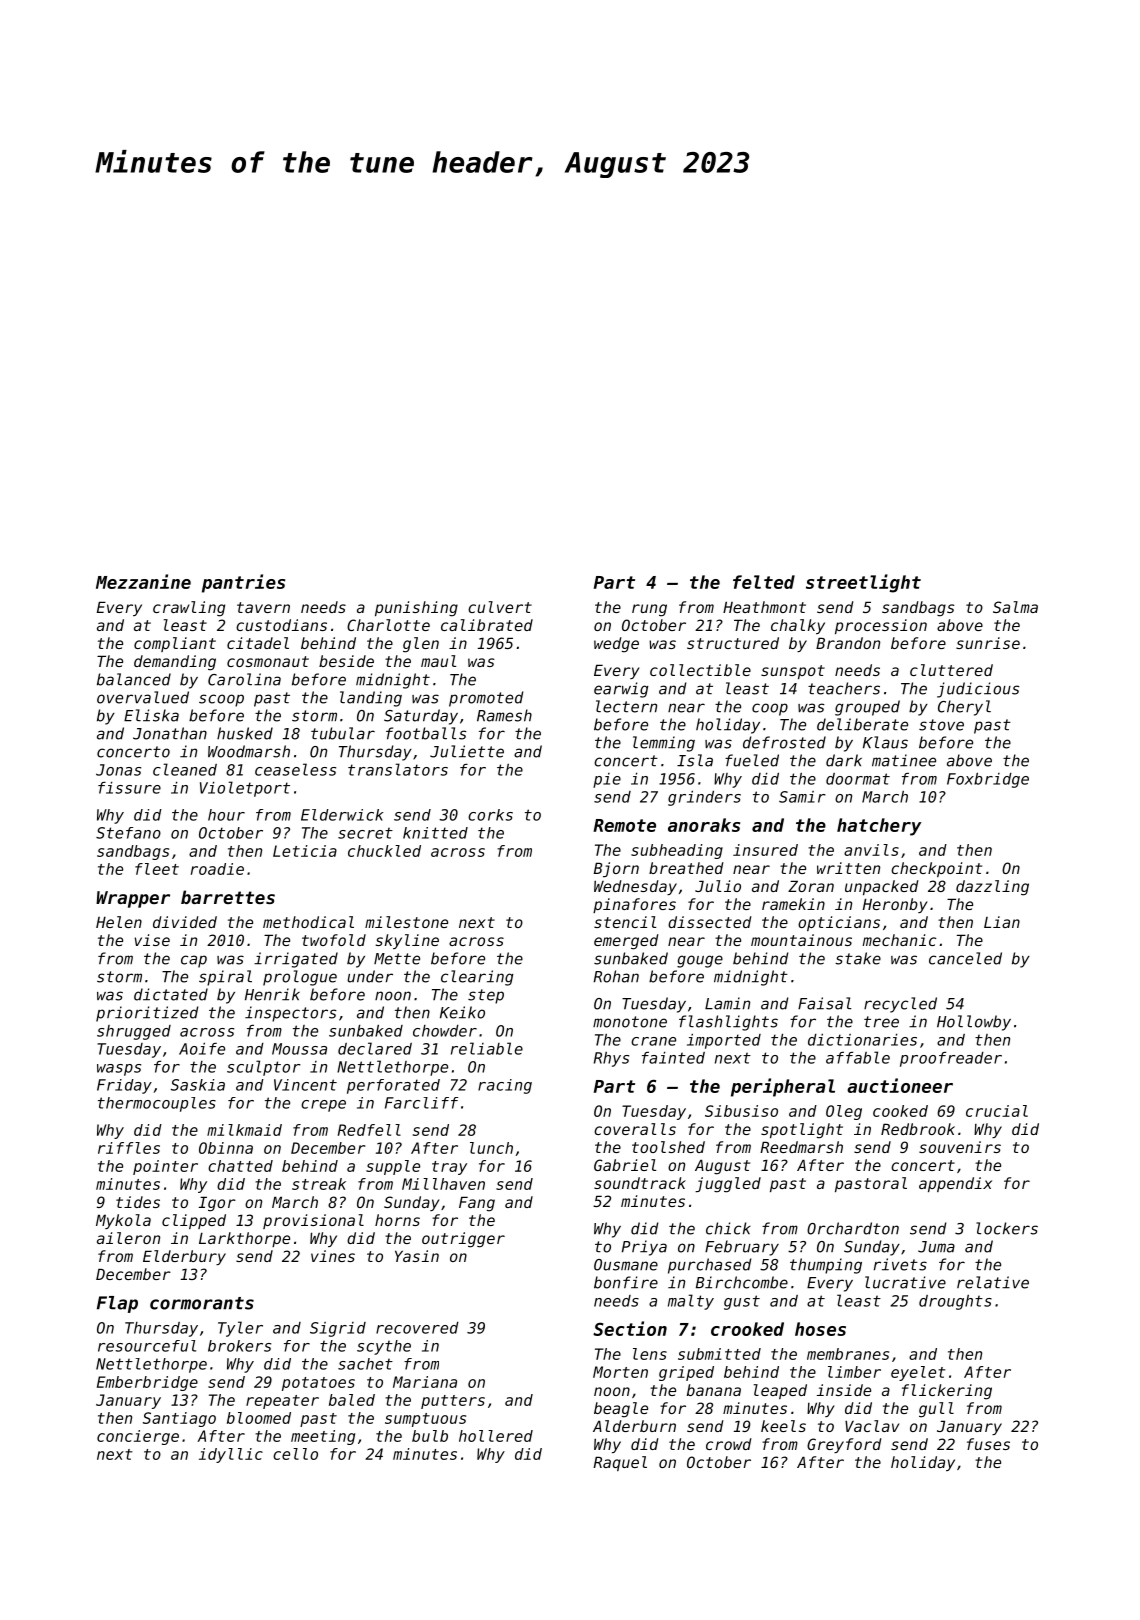 This screenshot has width=1140, height=1620. I want to click on canceled, so click(965, 958).
